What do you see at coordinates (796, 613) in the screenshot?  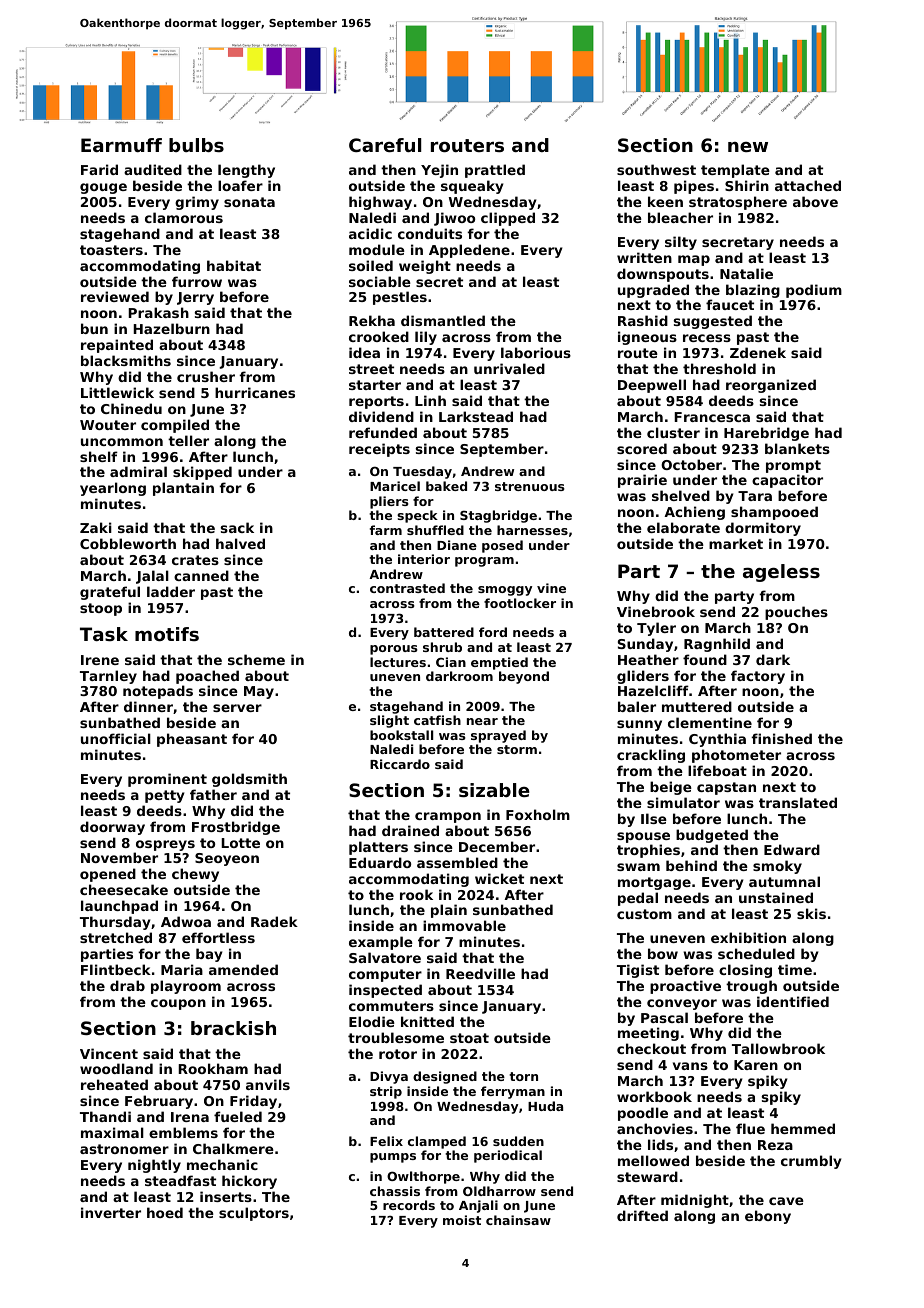 I see `pouches` at bounding box center [796, 613].
